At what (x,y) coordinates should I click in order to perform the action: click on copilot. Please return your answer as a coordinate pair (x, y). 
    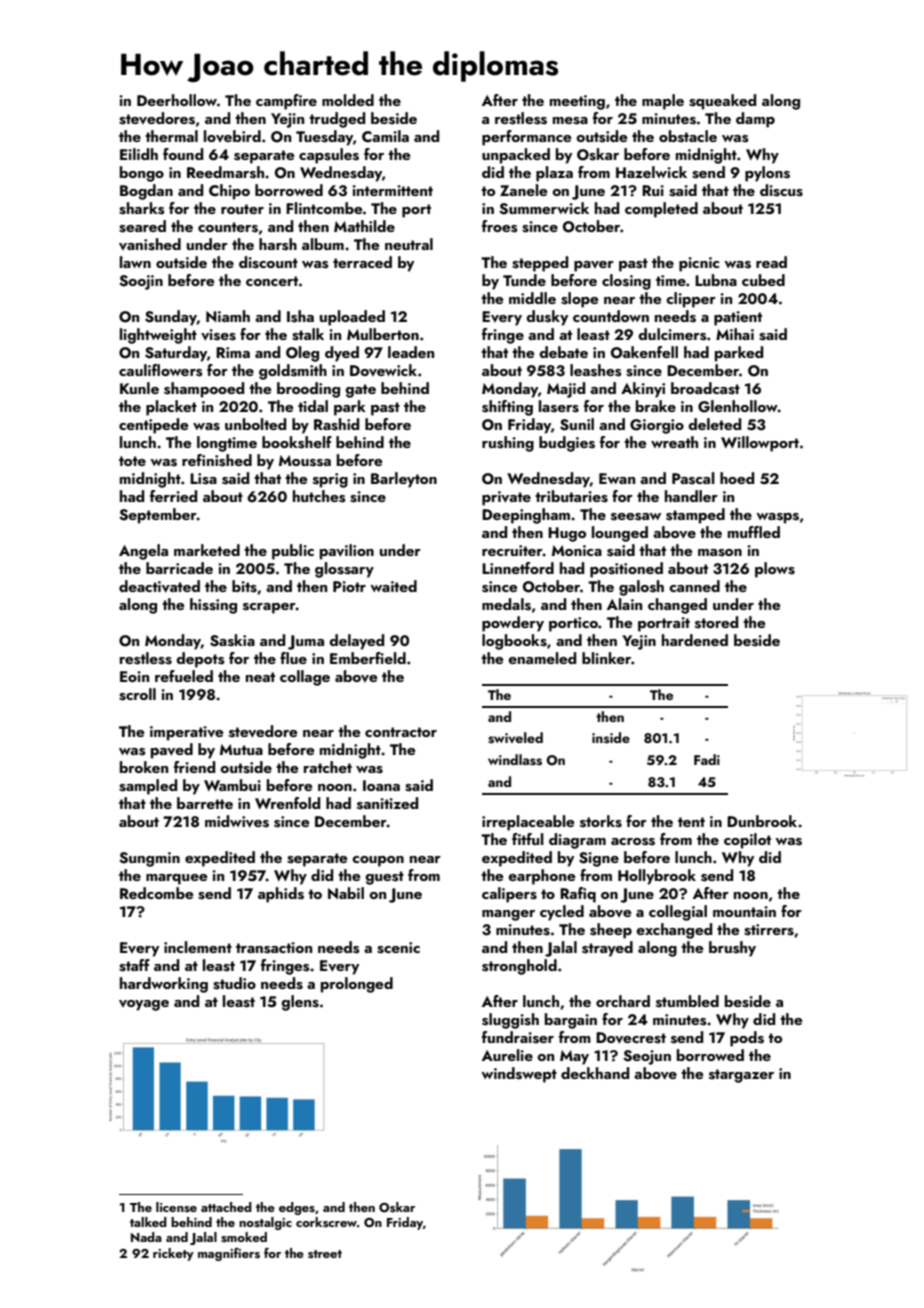
    Looking at the image, I should click on (747, 841).
